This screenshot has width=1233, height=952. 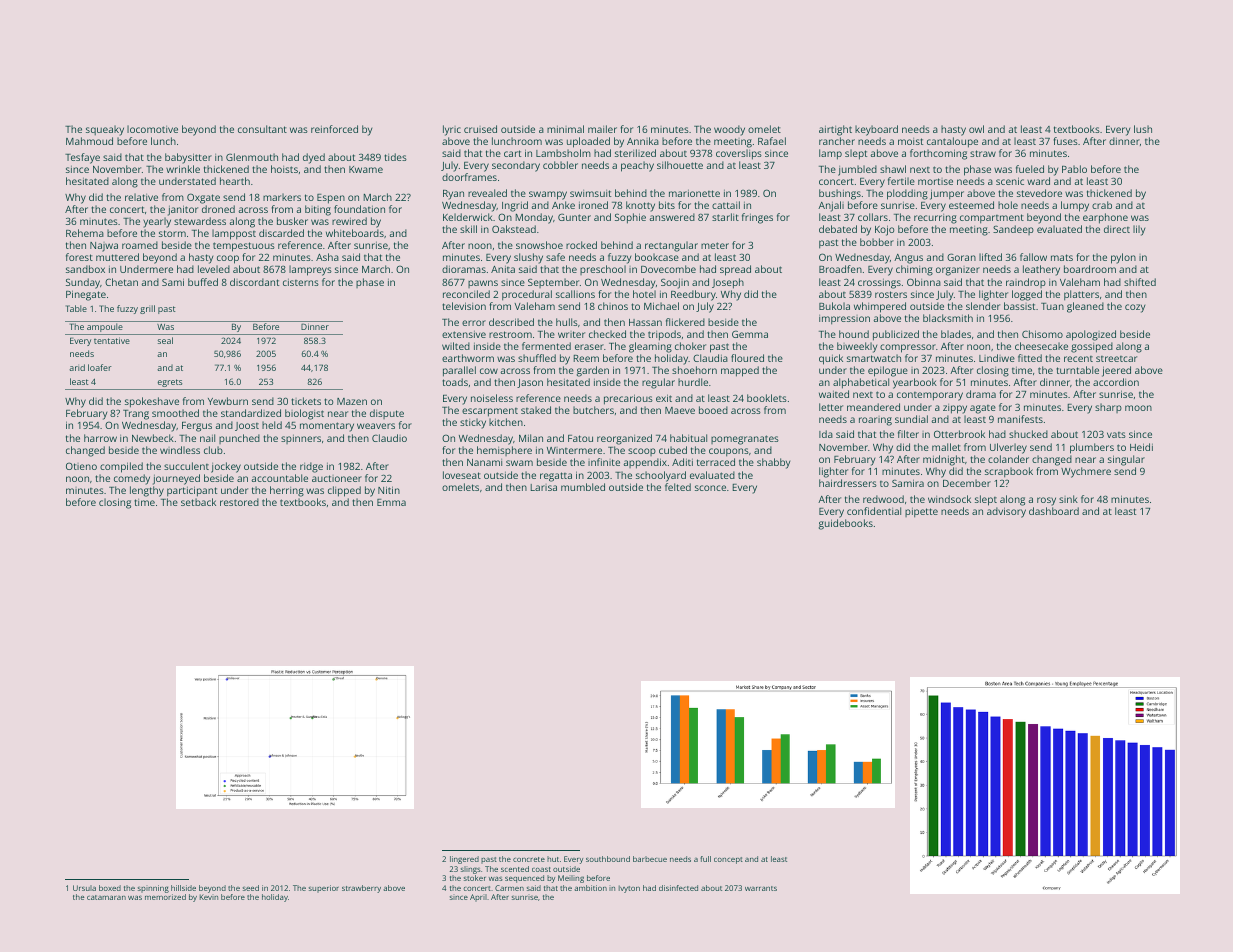 What do you see at coordinates (165, 897) in the screenshot?
I see `memorized` at bounding box center [165, 897].
